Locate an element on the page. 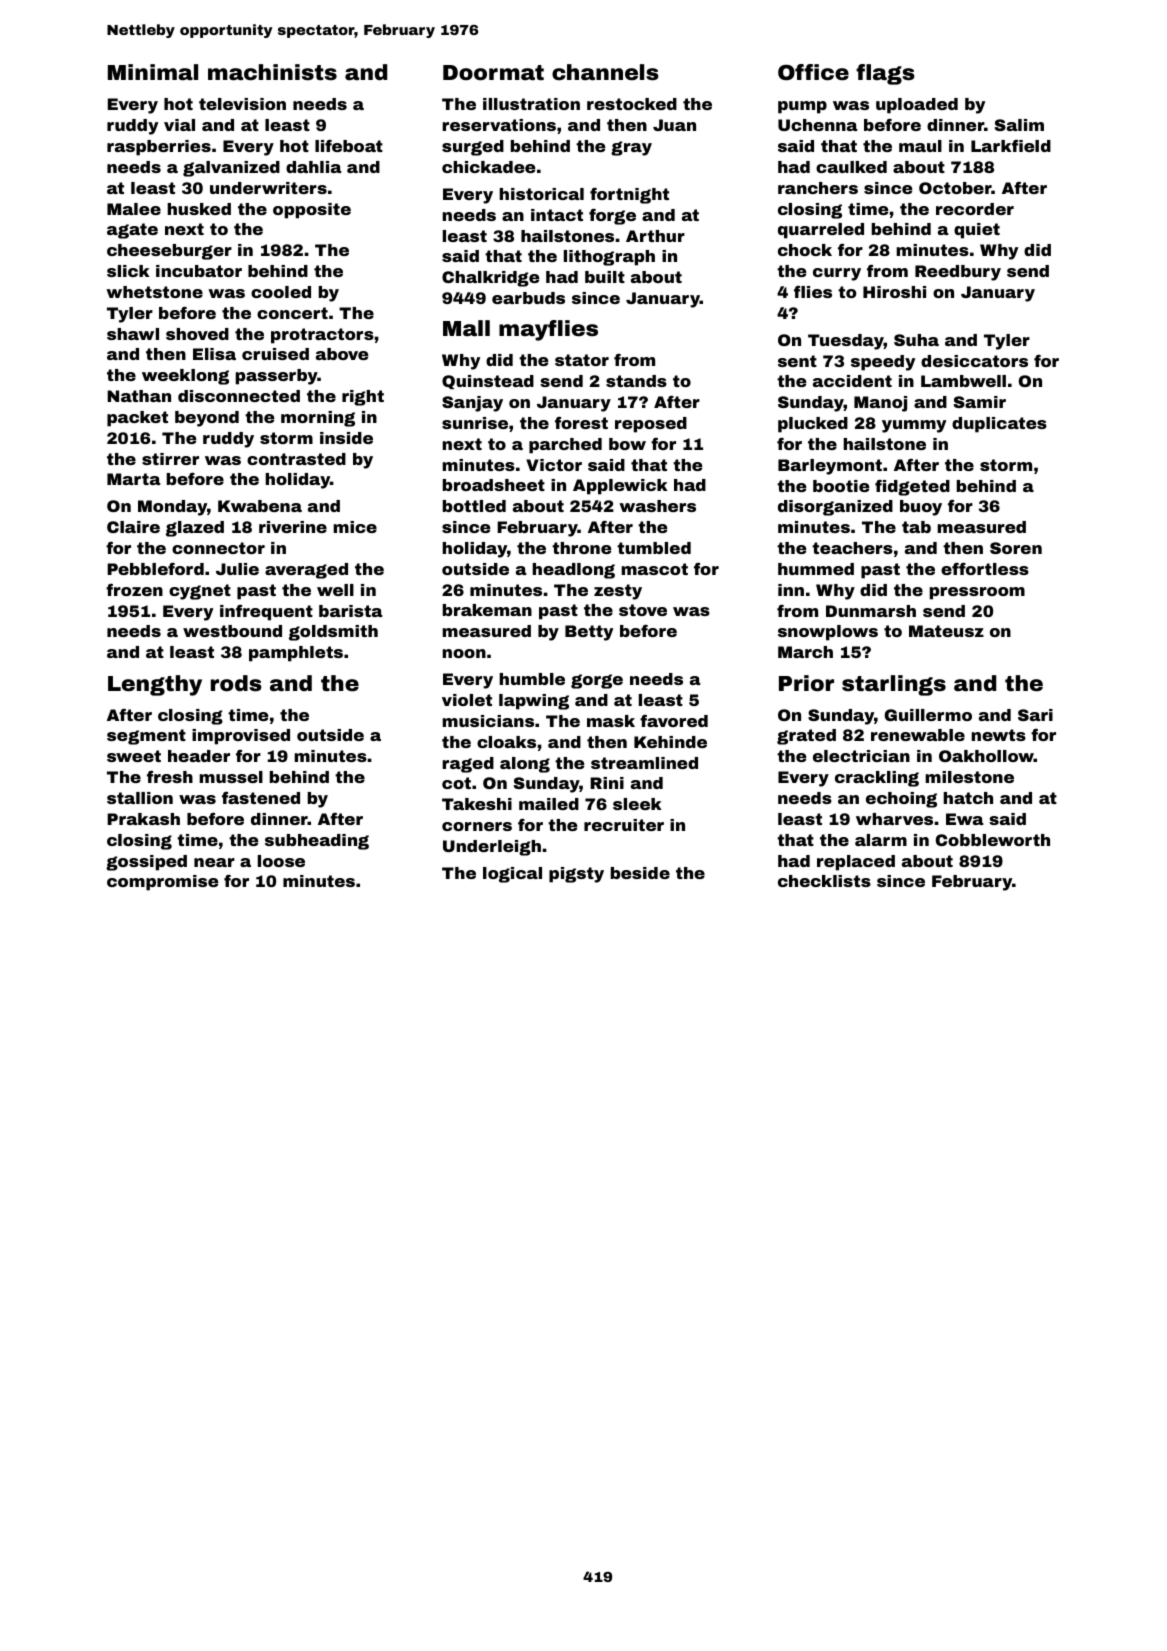 The image size is (1167, 1651). Cobbleworth is located at coordinates (993, 840).
